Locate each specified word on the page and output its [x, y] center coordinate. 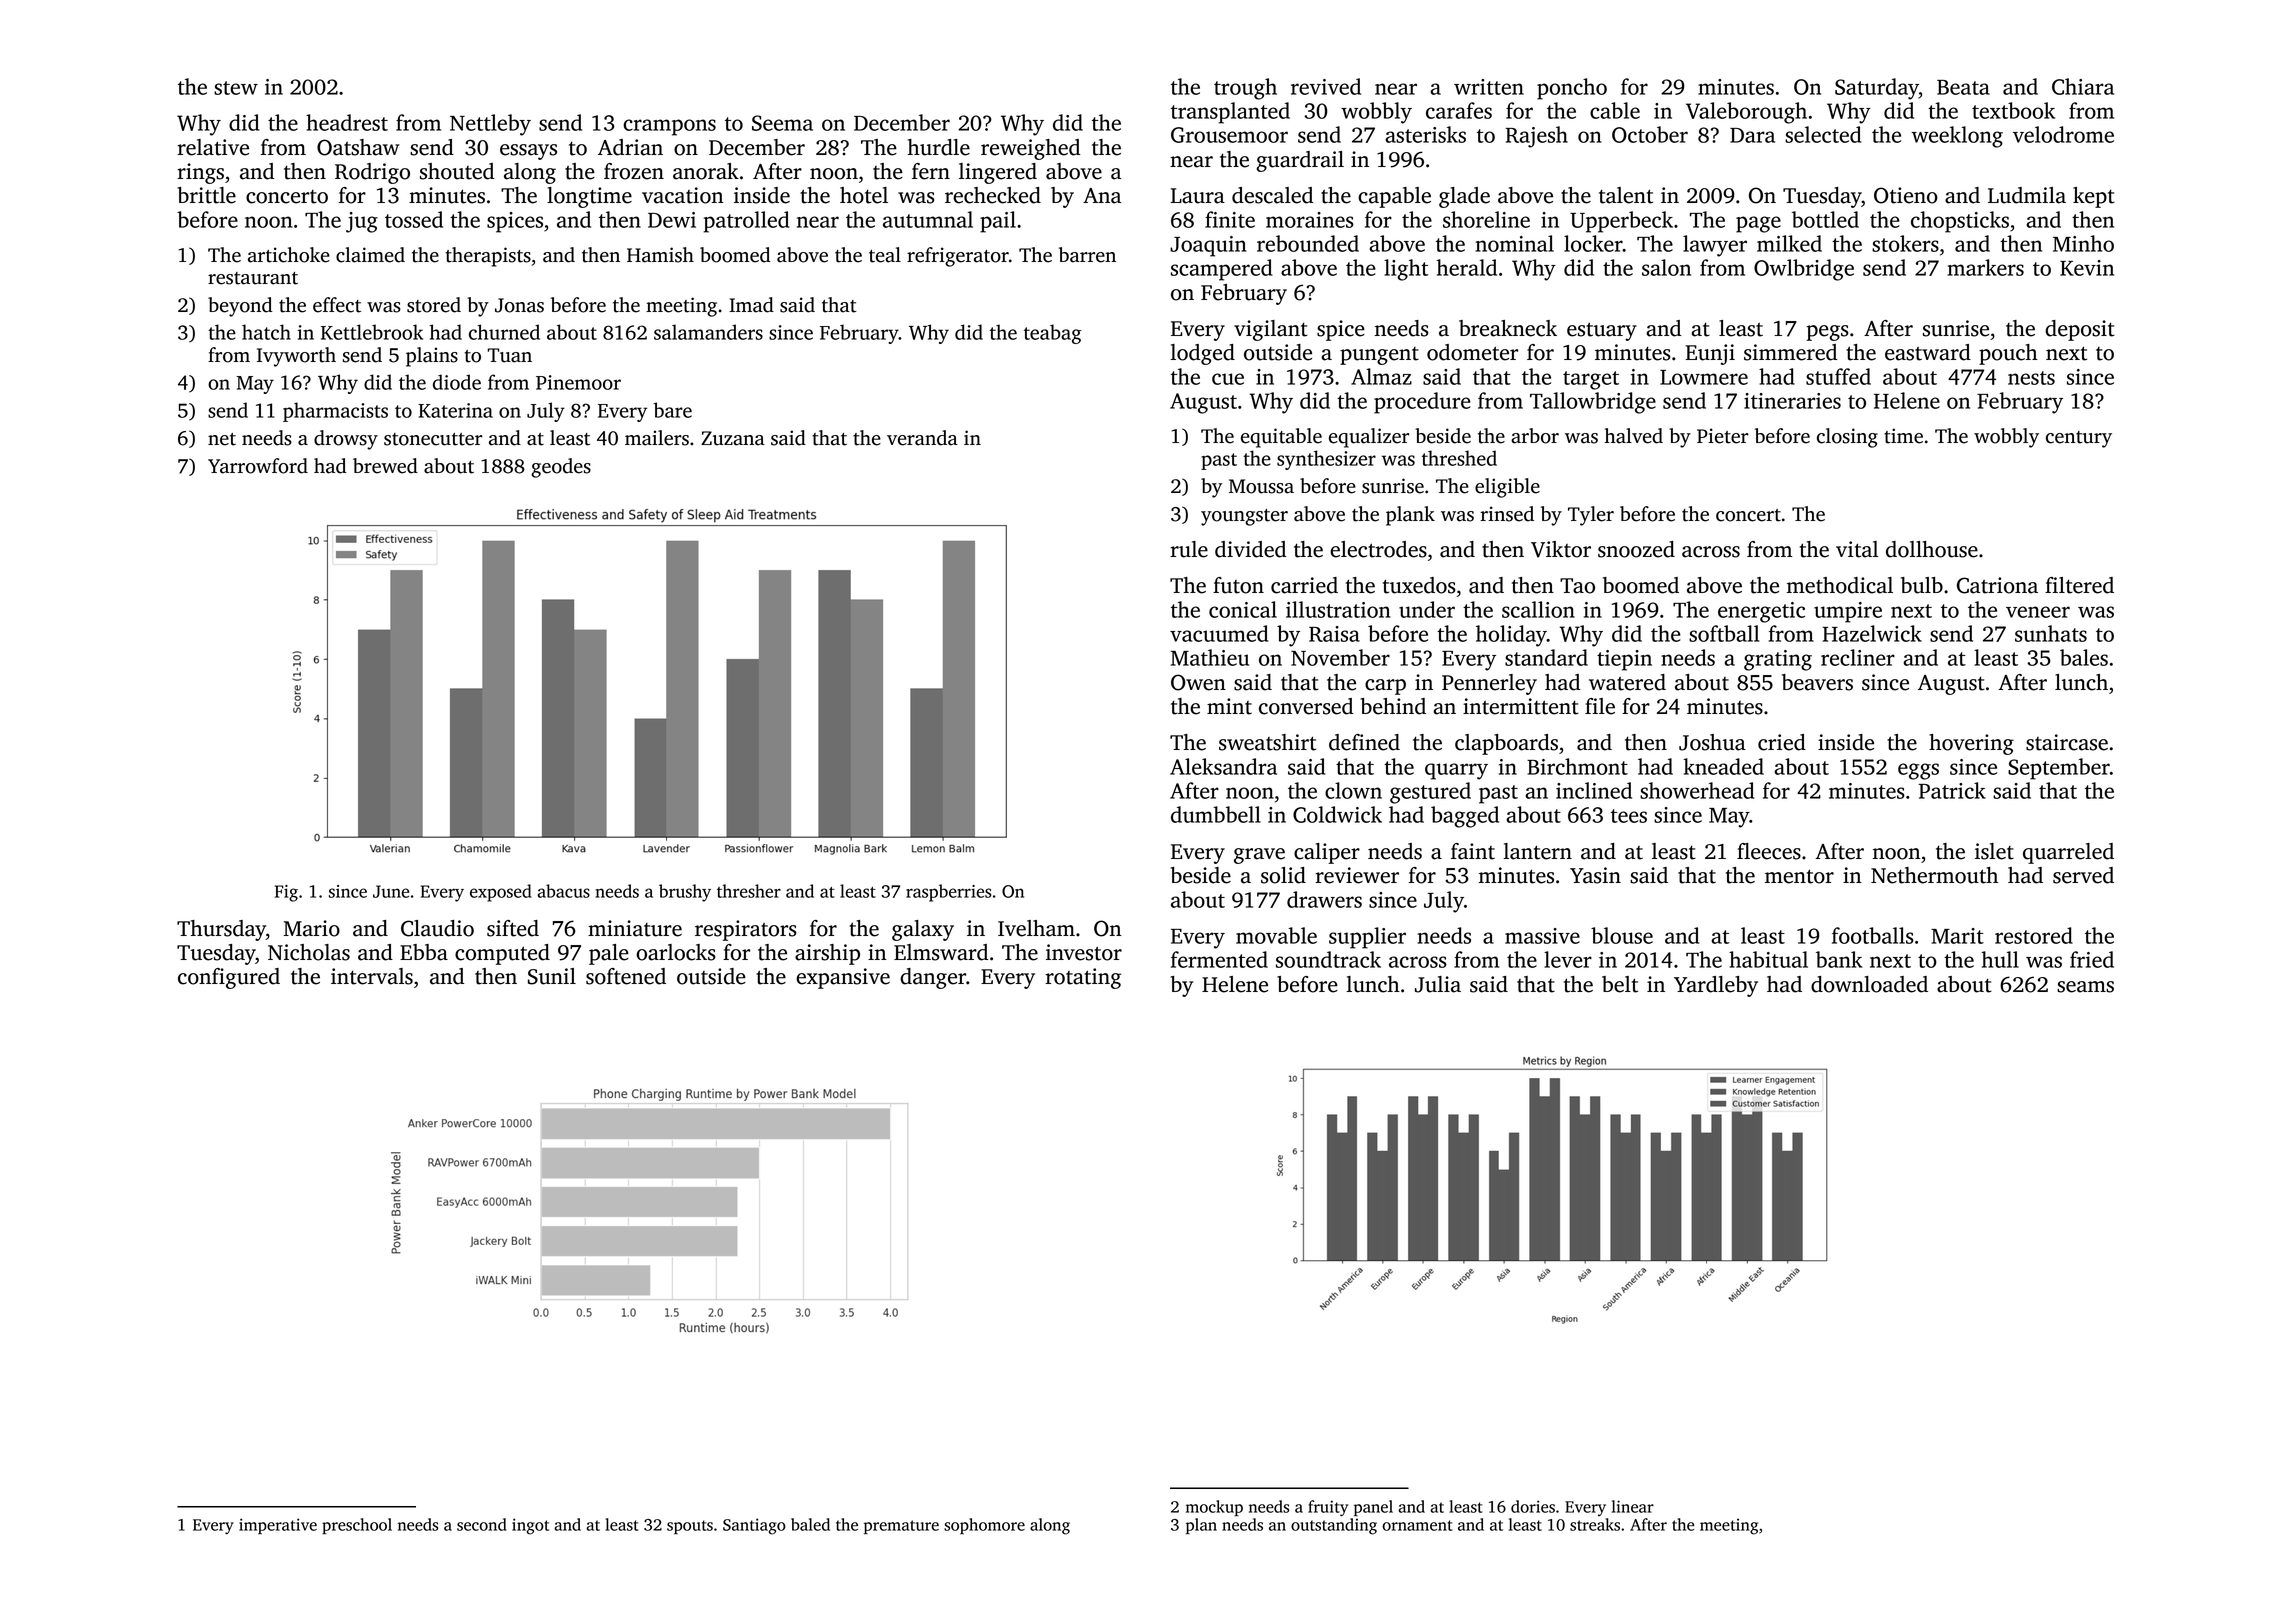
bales [2084, 657]
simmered [1790, 352]
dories [1533, 1506]
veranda [922, 438]
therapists [488, 257]
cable [1615, 110]
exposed [501, 893]
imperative [278, 1526]
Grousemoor [1229, 135]
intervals [372, 976]
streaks [1595, 1524]
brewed [385, 466]
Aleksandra [1223, 766]
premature [901, 1527]
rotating [1083, 978]
